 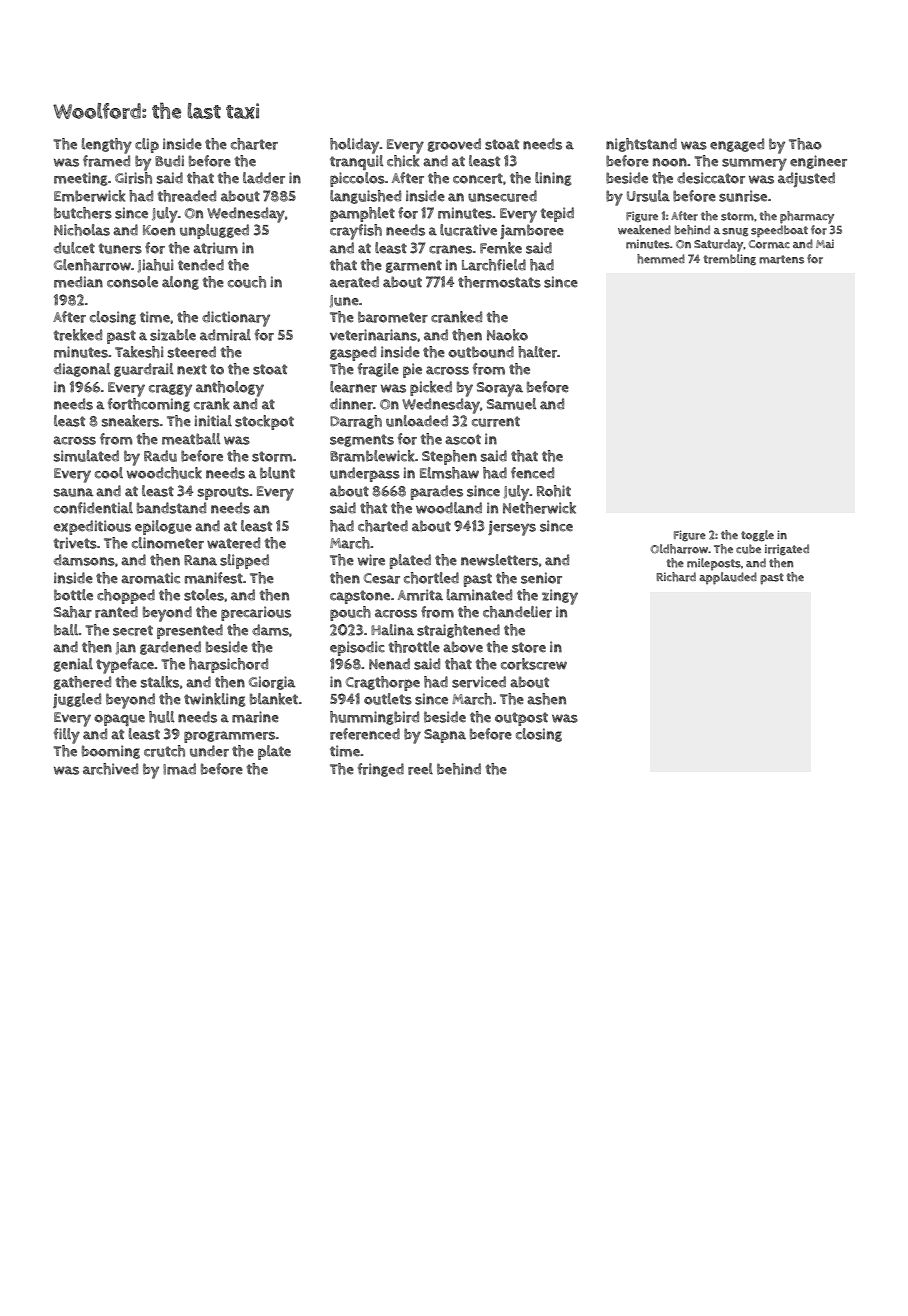 What do you see at coordinates (67, 736) in the screenshot?
I see `filly` at bounding box center [67, 736].
